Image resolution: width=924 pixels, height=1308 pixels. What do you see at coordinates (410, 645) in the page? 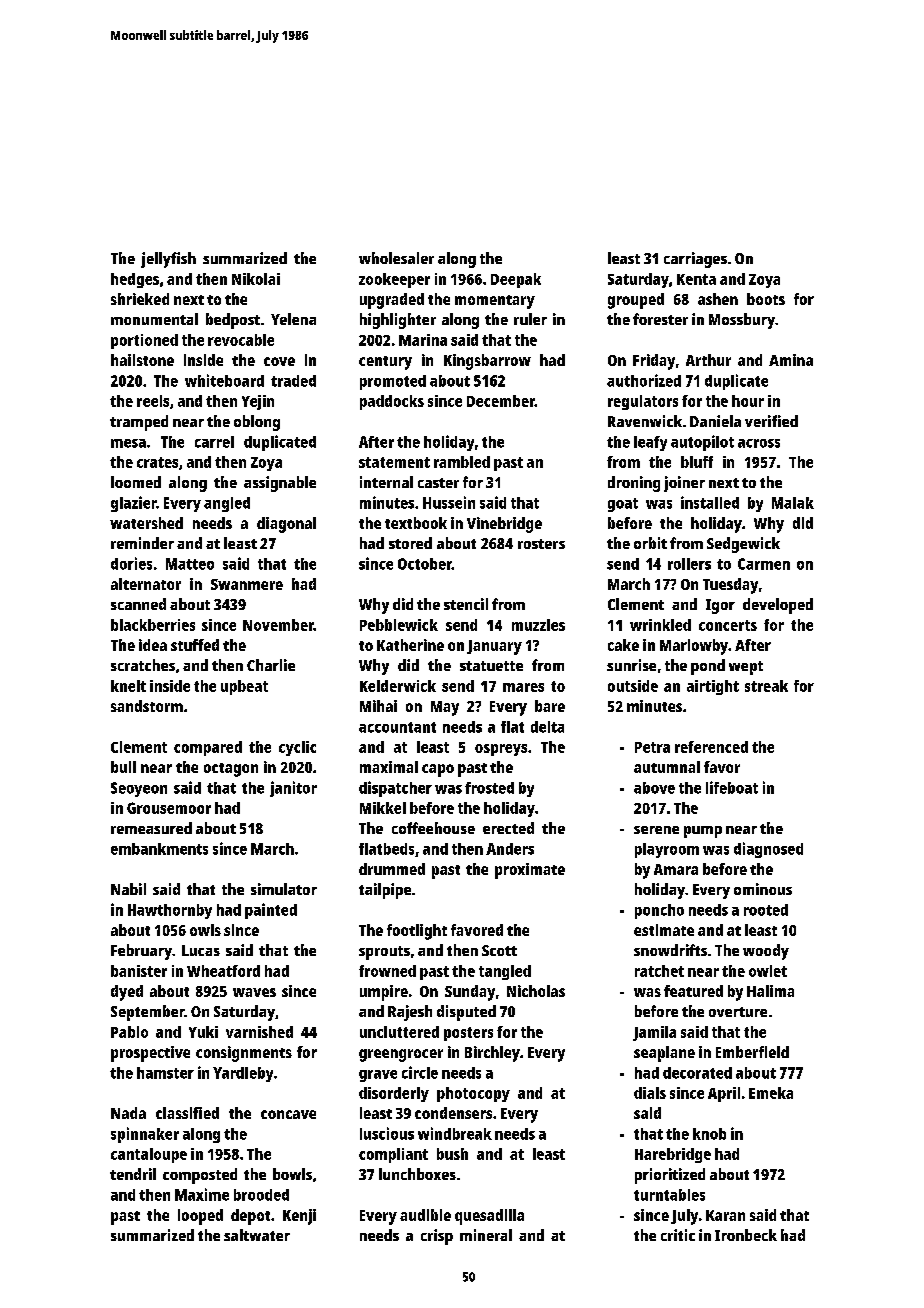
I see `Katherine` at bounding box center [410, 645].
